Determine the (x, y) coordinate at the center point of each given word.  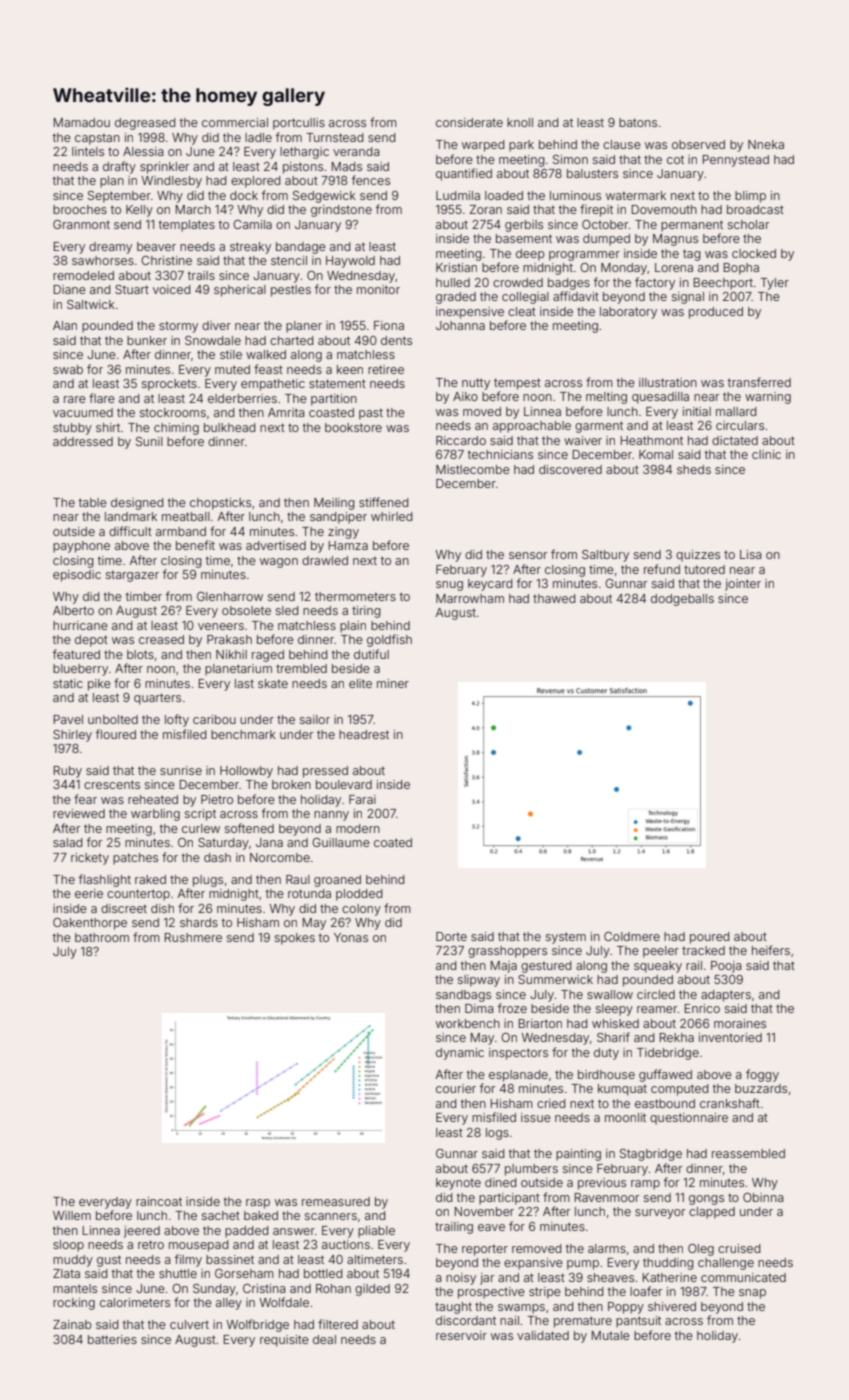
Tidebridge (668, 1054)
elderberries (242, 398)
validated (543, 1335)
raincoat (159, 1201)
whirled (391, 516)
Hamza (348, 545)
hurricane (80, 625)
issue (536, 1117)
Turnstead (334, 137)
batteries (112, 1339)
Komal (656, 454)
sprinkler (164, 168)
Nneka (766, 144)
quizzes (698, 556)
